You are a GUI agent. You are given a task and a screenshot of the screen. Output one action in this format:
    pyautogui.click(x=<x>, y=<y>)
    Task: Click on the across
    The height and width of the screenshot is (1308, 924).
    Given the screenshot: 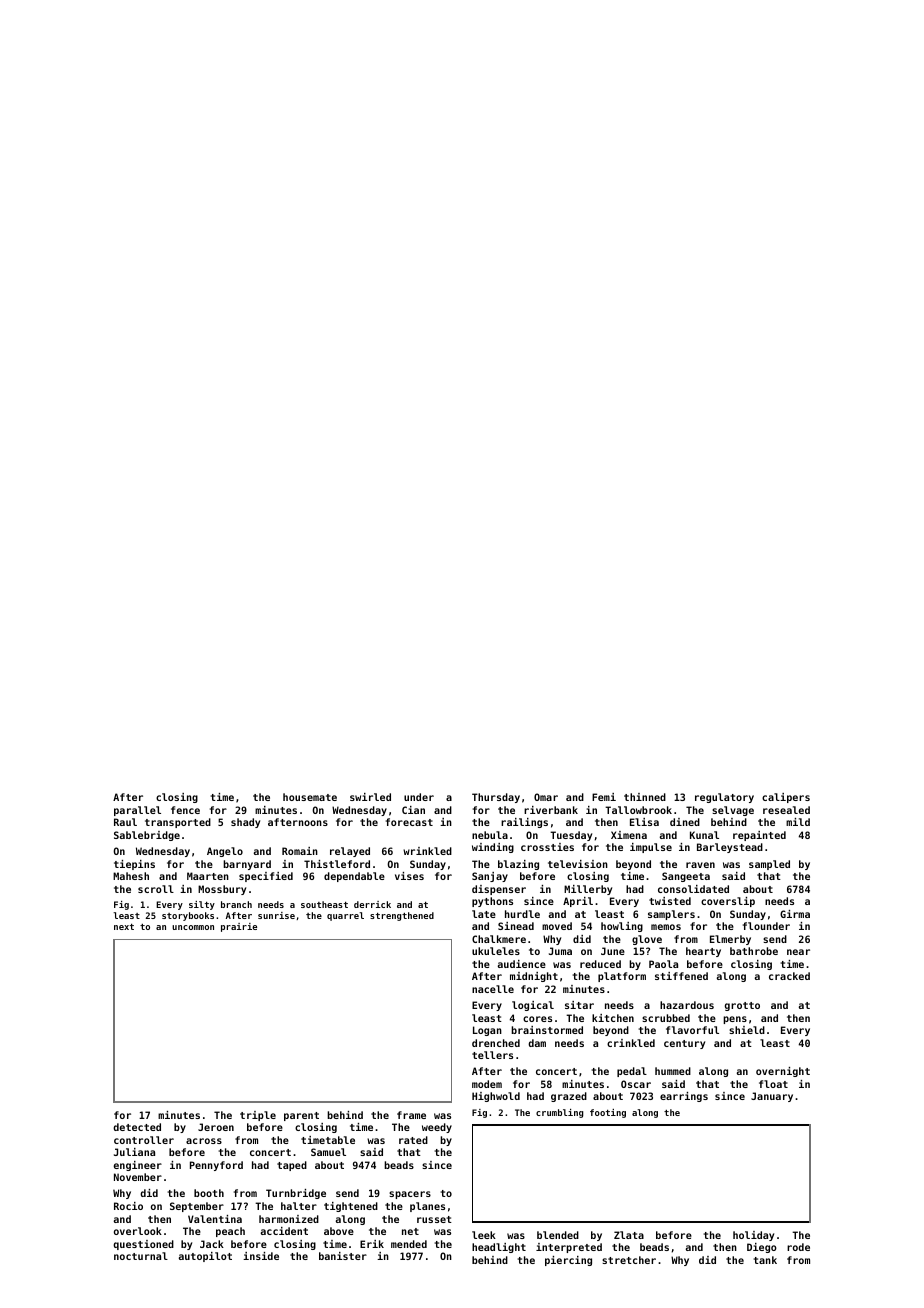 What is the action you would take?
    pyautogui.click(x=204, y=1141)
